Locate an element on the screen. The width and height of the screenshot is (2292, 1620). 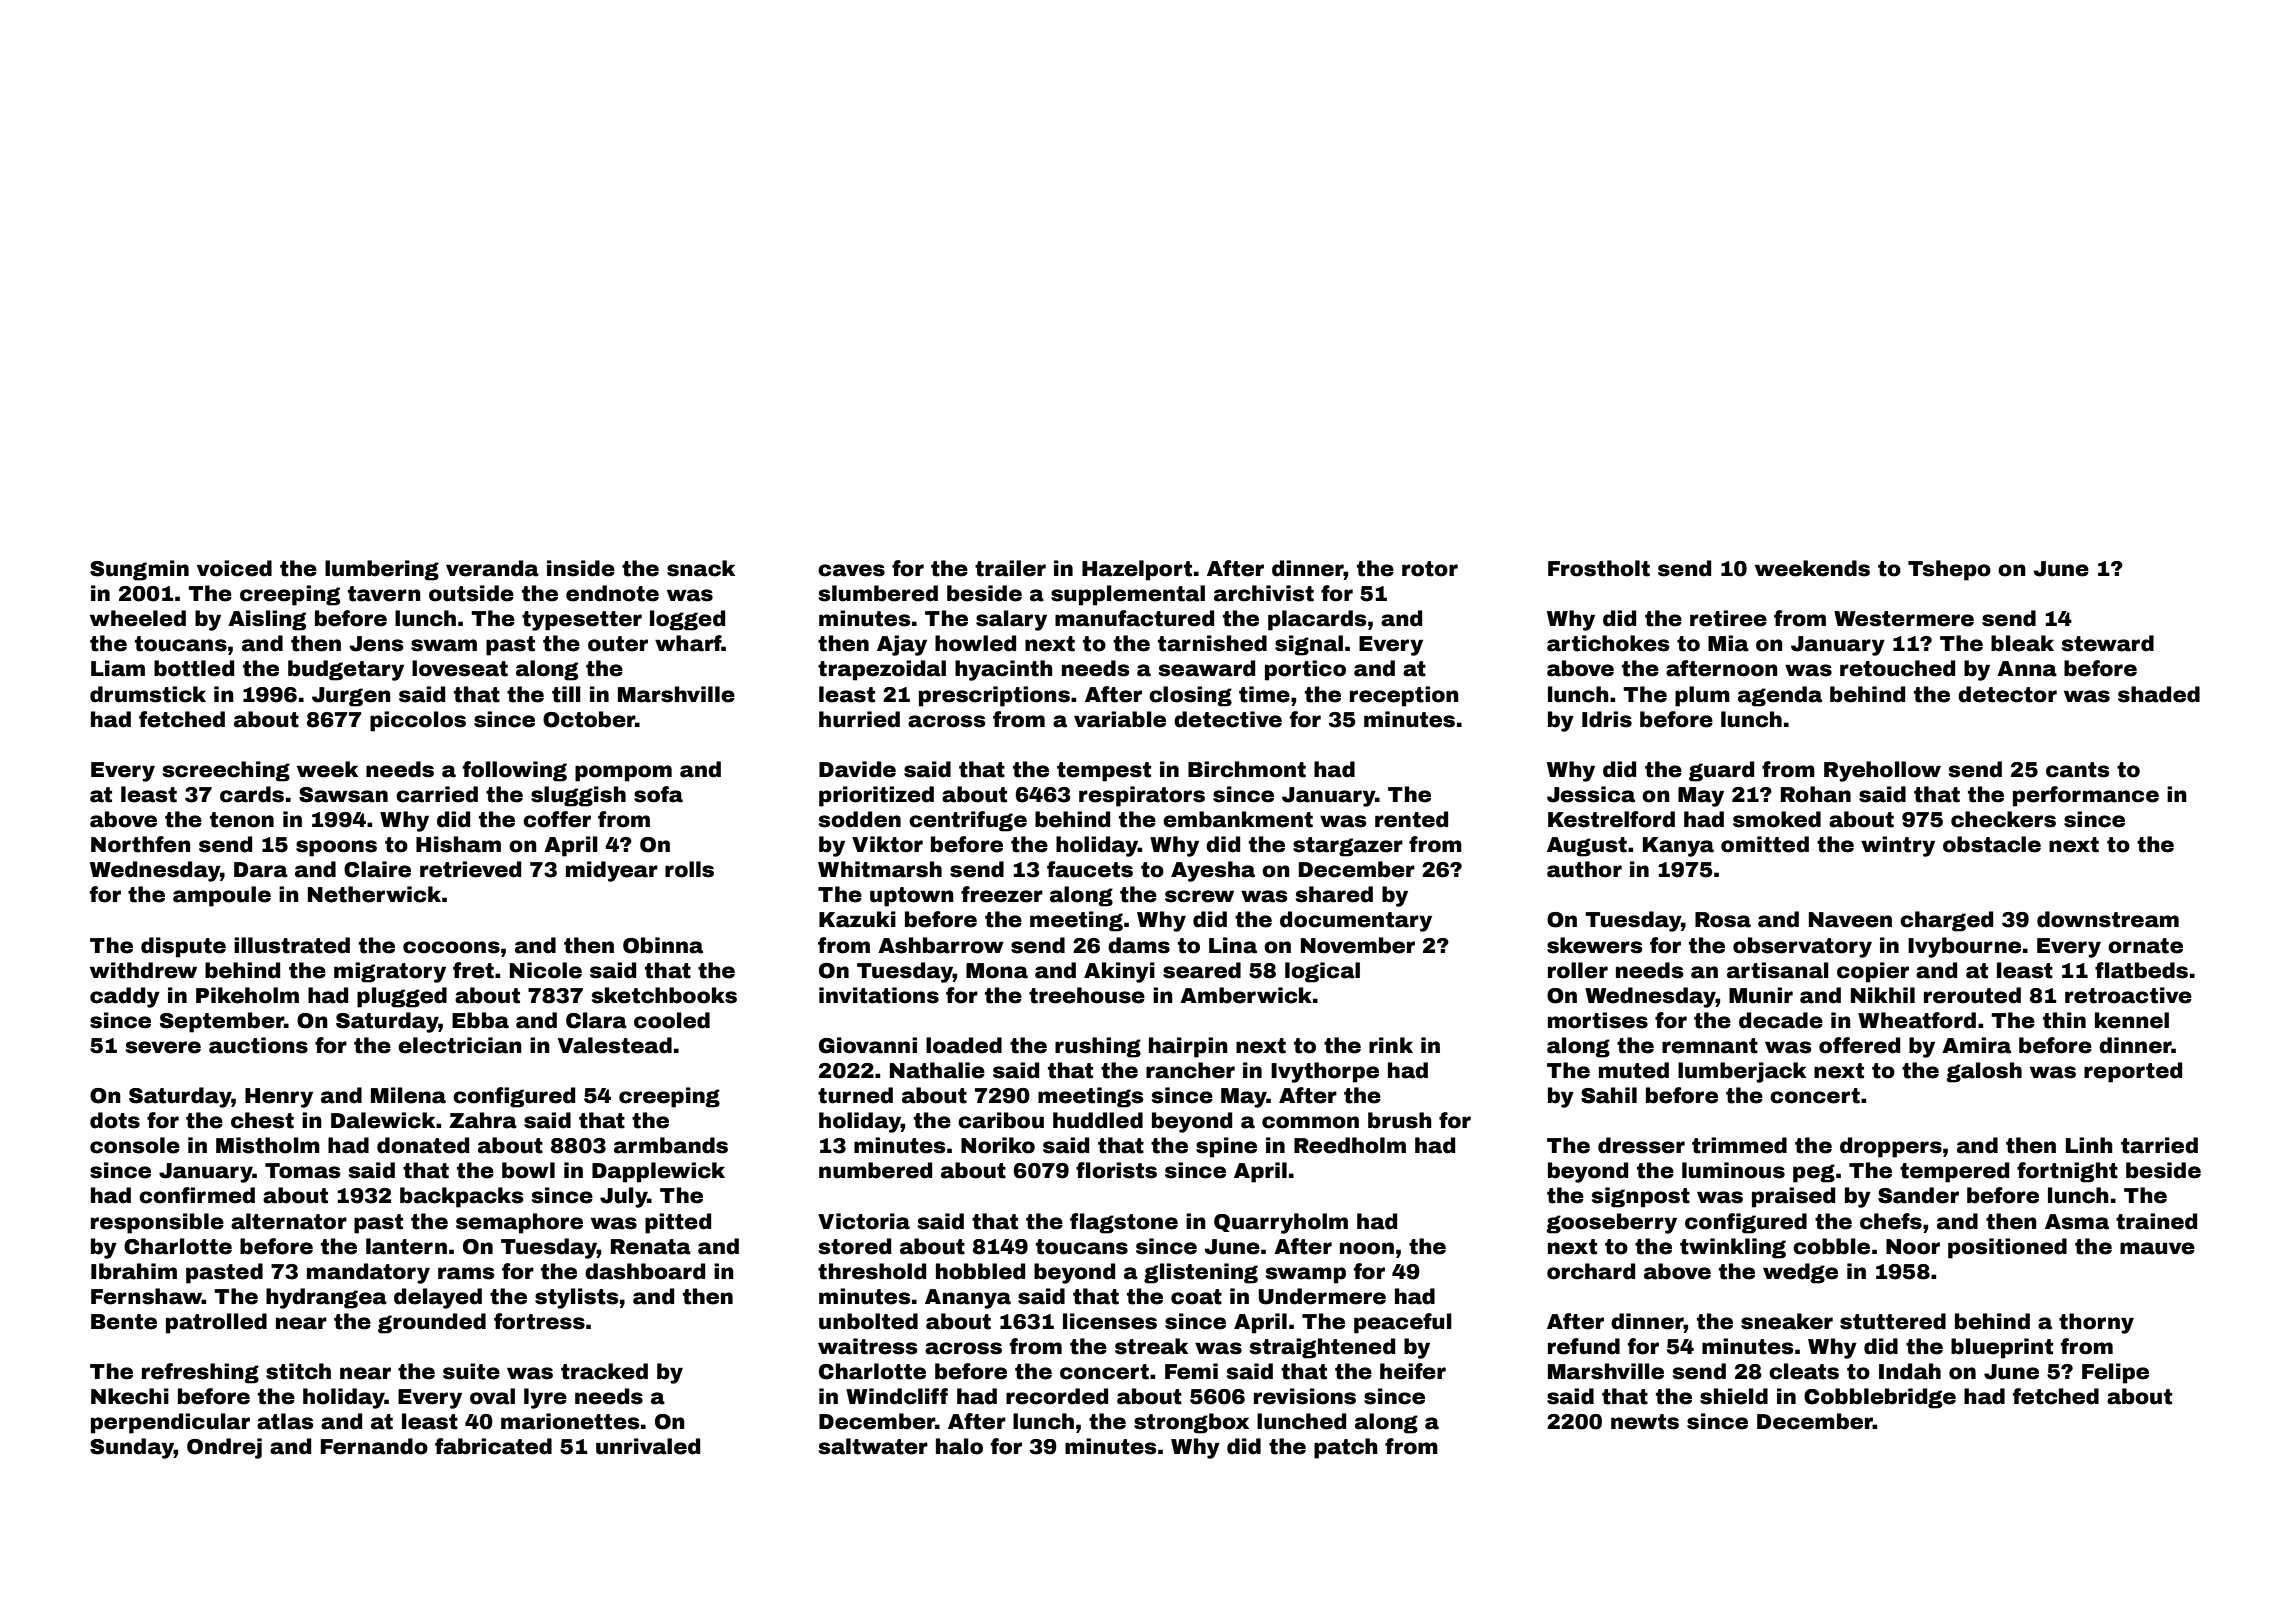
manufactured is located at coordinates (1134, 618).
